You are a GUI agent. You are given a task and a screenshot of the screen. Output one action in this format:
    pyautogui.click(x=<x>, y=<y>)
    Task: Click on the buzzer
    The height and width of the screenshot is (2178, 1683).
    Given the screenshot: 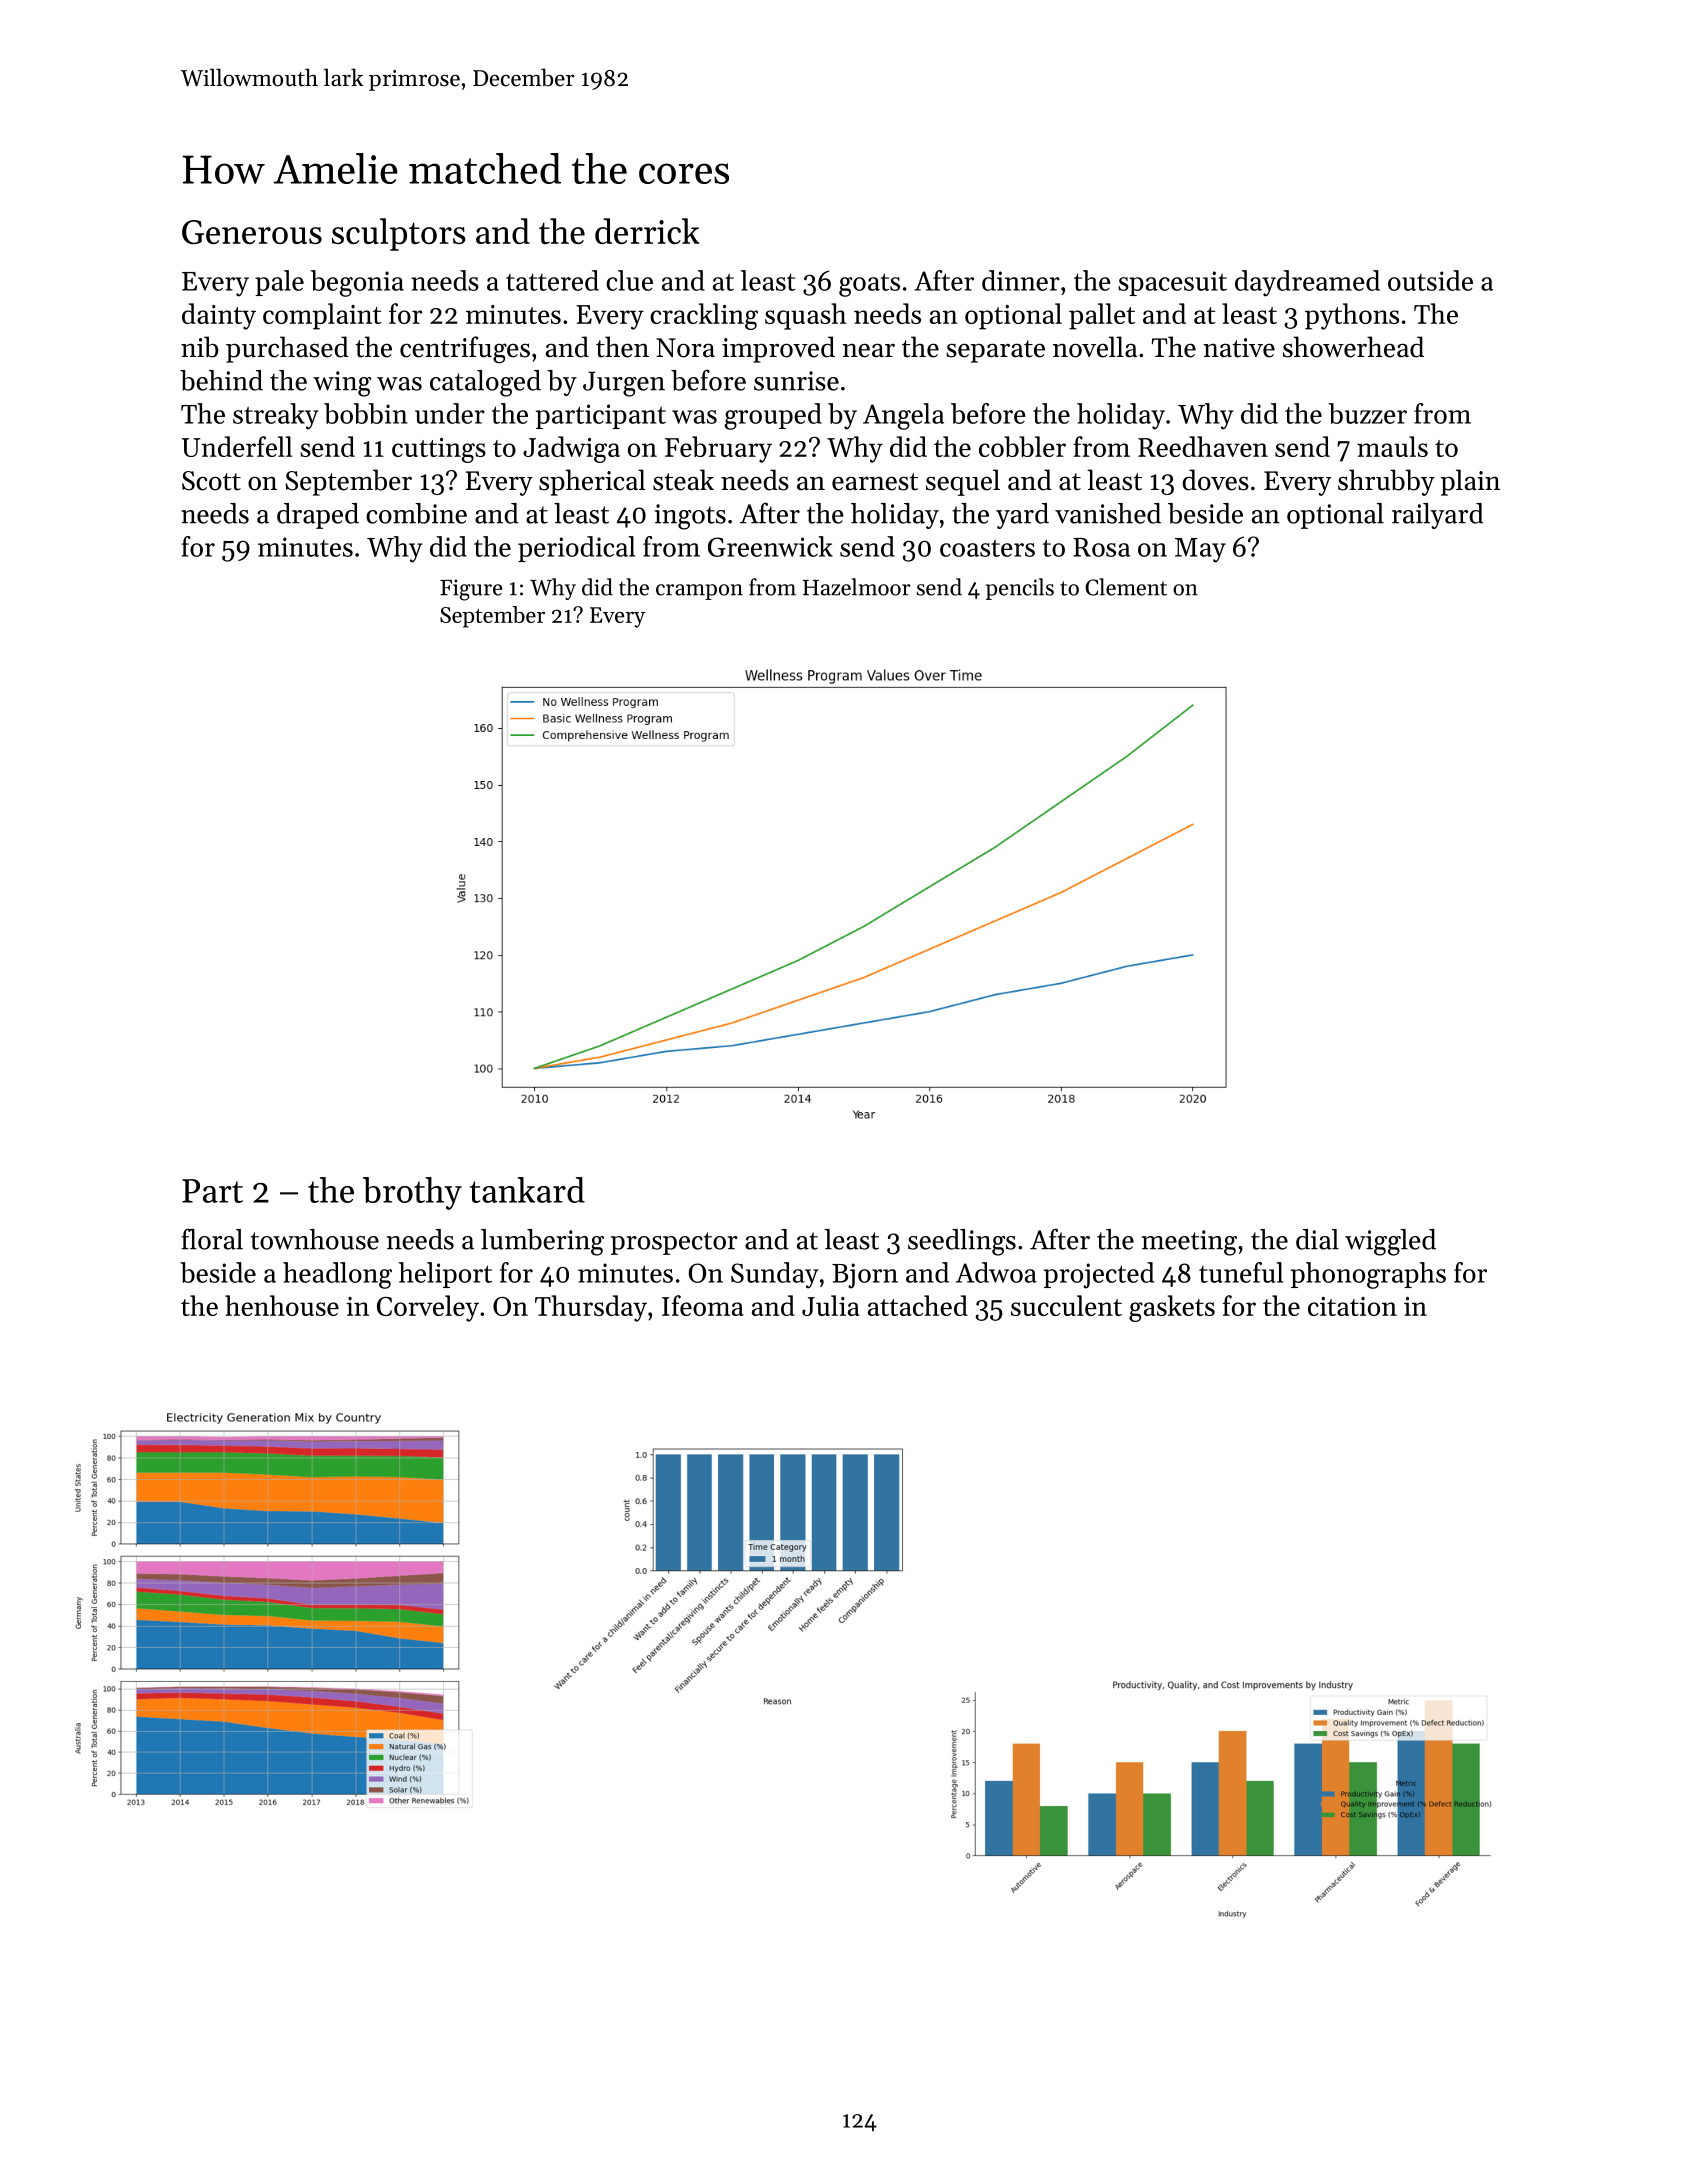 What is the action you would take?
    pyautogui.click(x=1368, y=413)
